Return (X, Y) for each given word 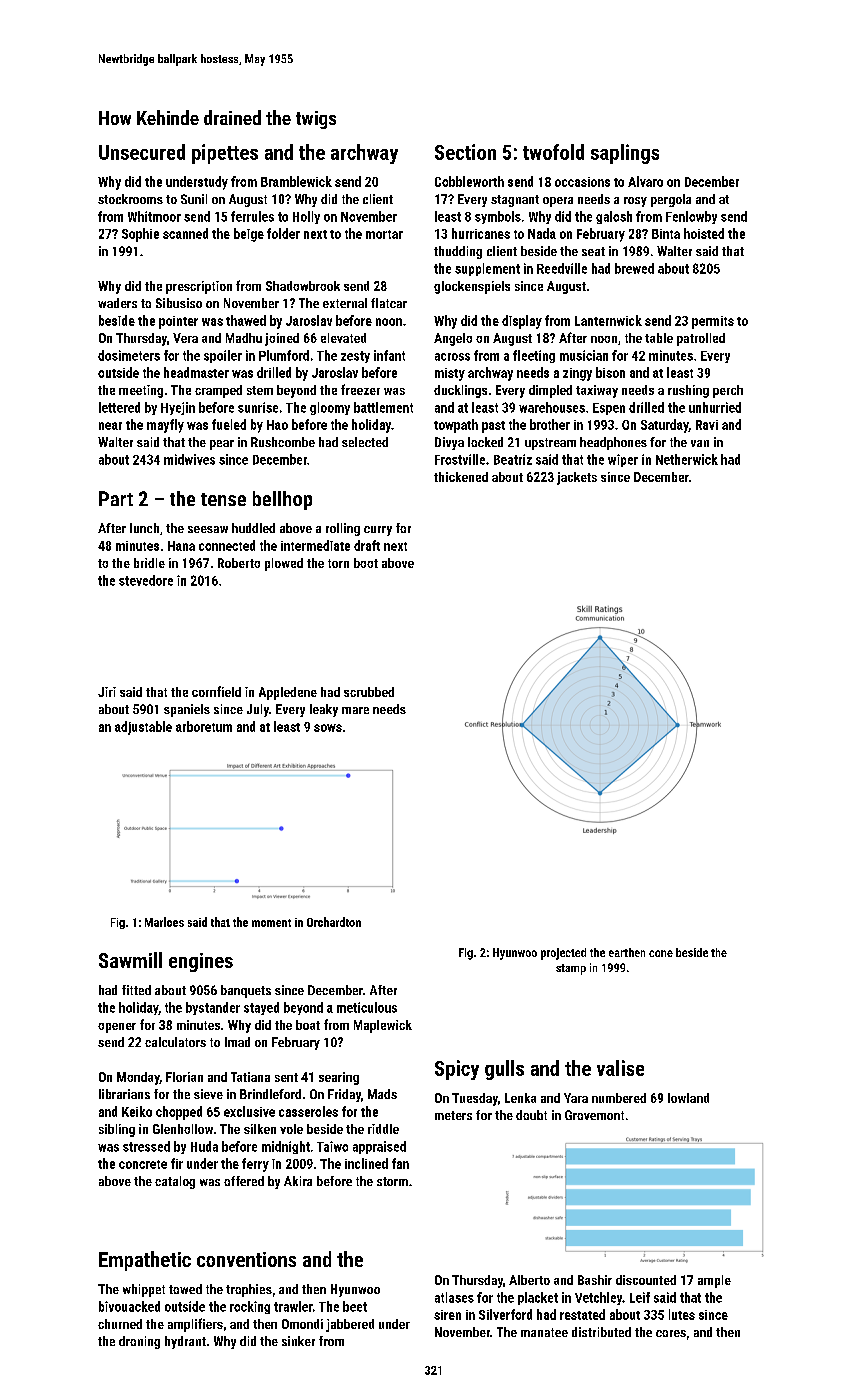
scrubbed (369, 692)
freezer (360, 389)
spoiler (223, 356)
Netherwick (687, 459)
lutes (682, 1314)
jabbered (350, 1325)
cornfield (216, 691)
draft (367, 545)
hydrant (185, 1342)
